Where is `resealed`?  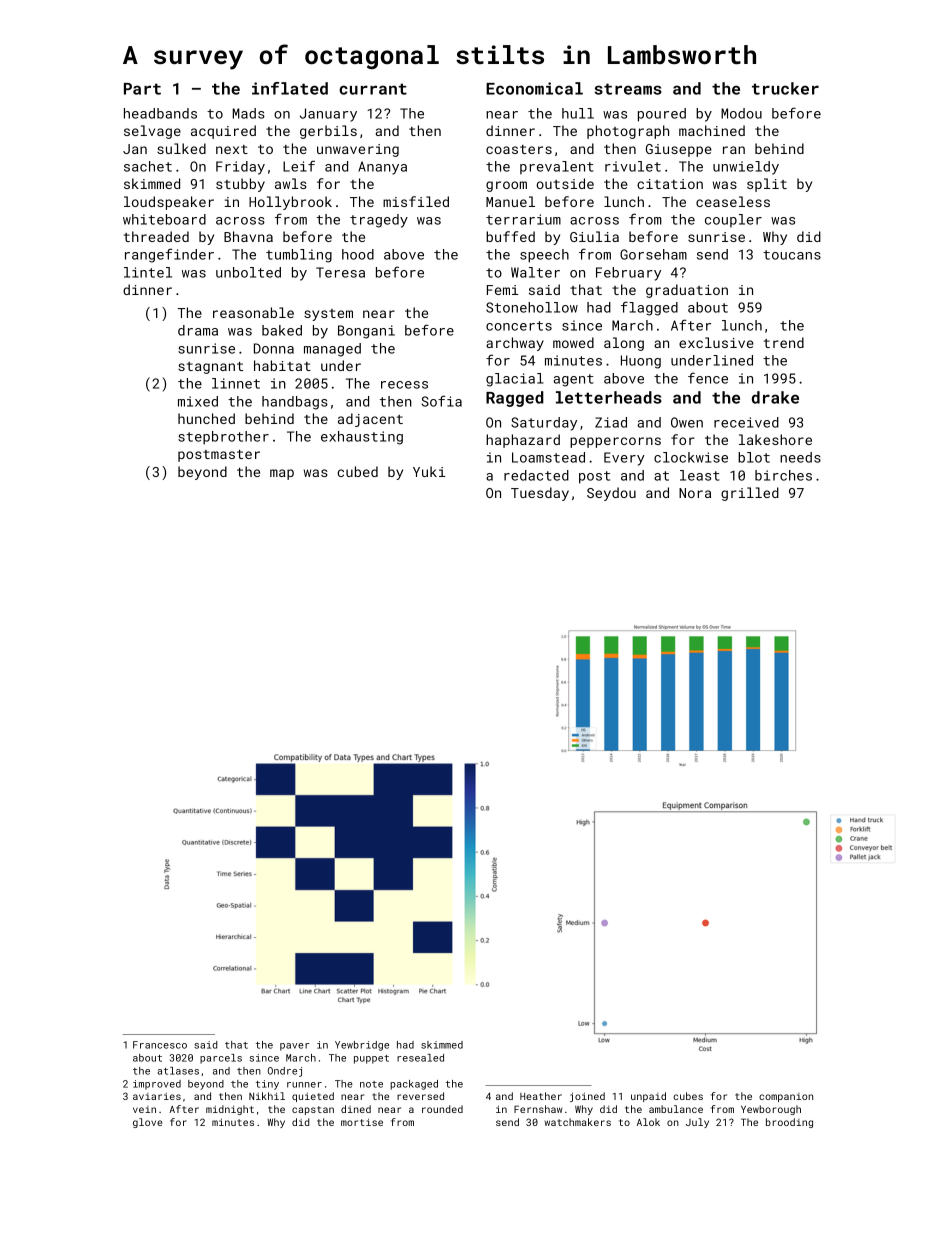 resealed is located at coordinates (420, 1058).
